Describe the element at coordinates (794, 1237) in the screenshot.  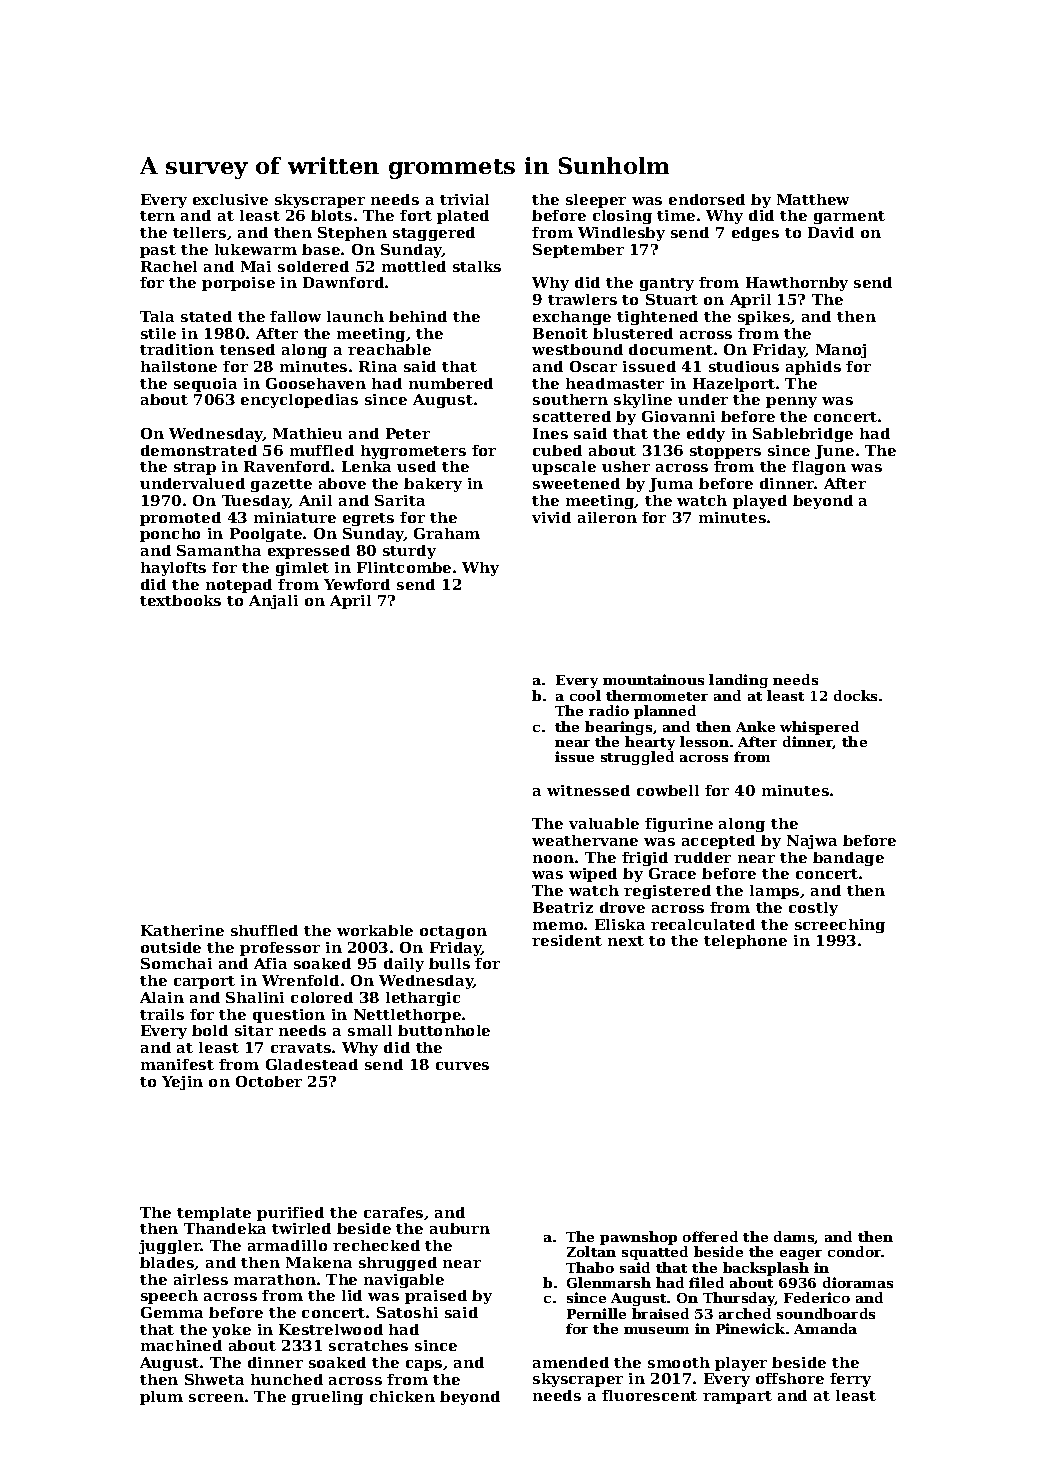
I see `dams` at that location.
